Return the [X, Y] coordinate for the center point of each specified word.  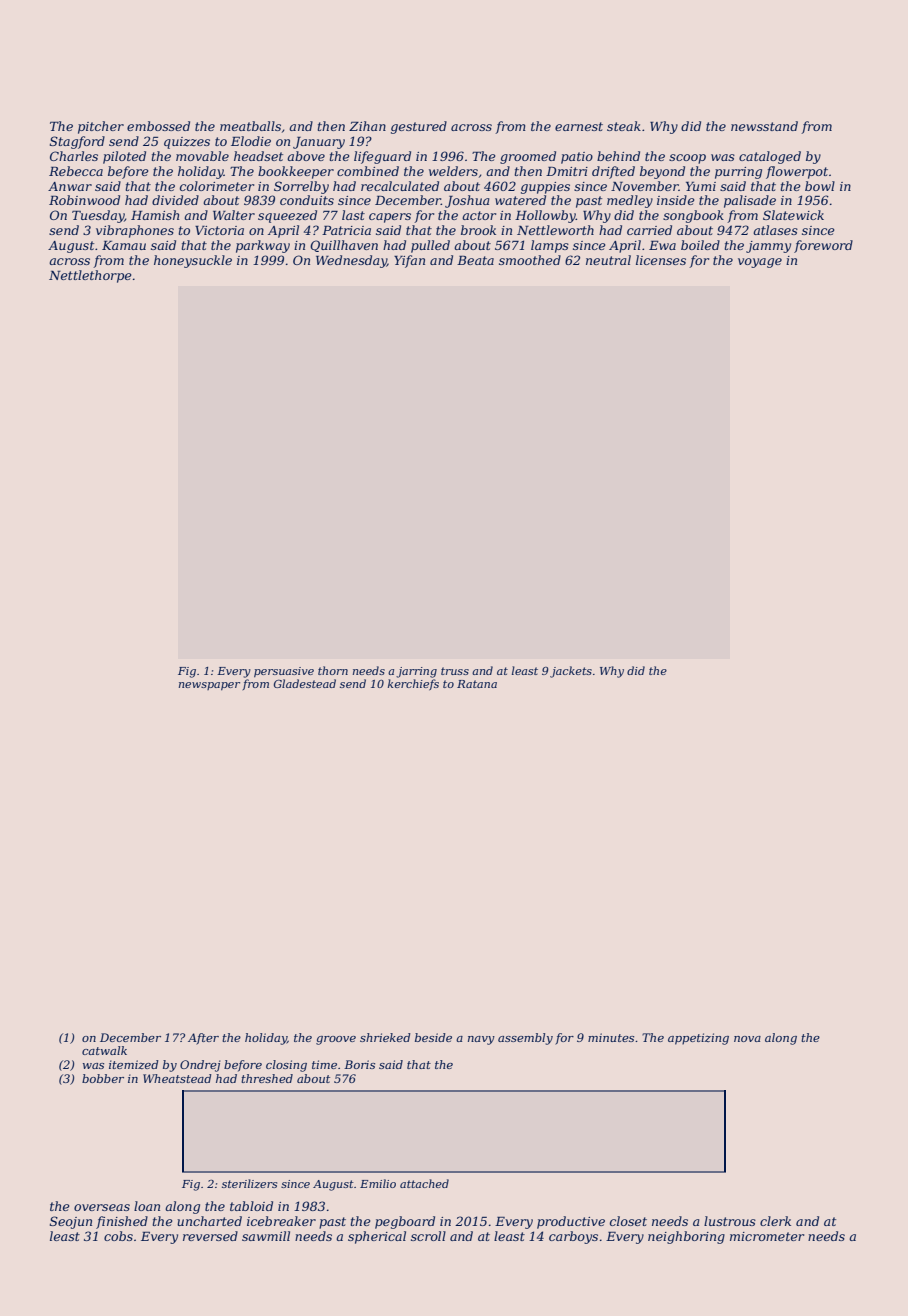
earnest [579, 126]
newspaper [209, 686]
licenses [661, 260]
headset [258, 156]
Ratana [477, 684]
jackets [571, 672]
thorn [333, 670]
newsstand [764, 126]
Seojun [71, 1222]
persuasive [284, 672]
